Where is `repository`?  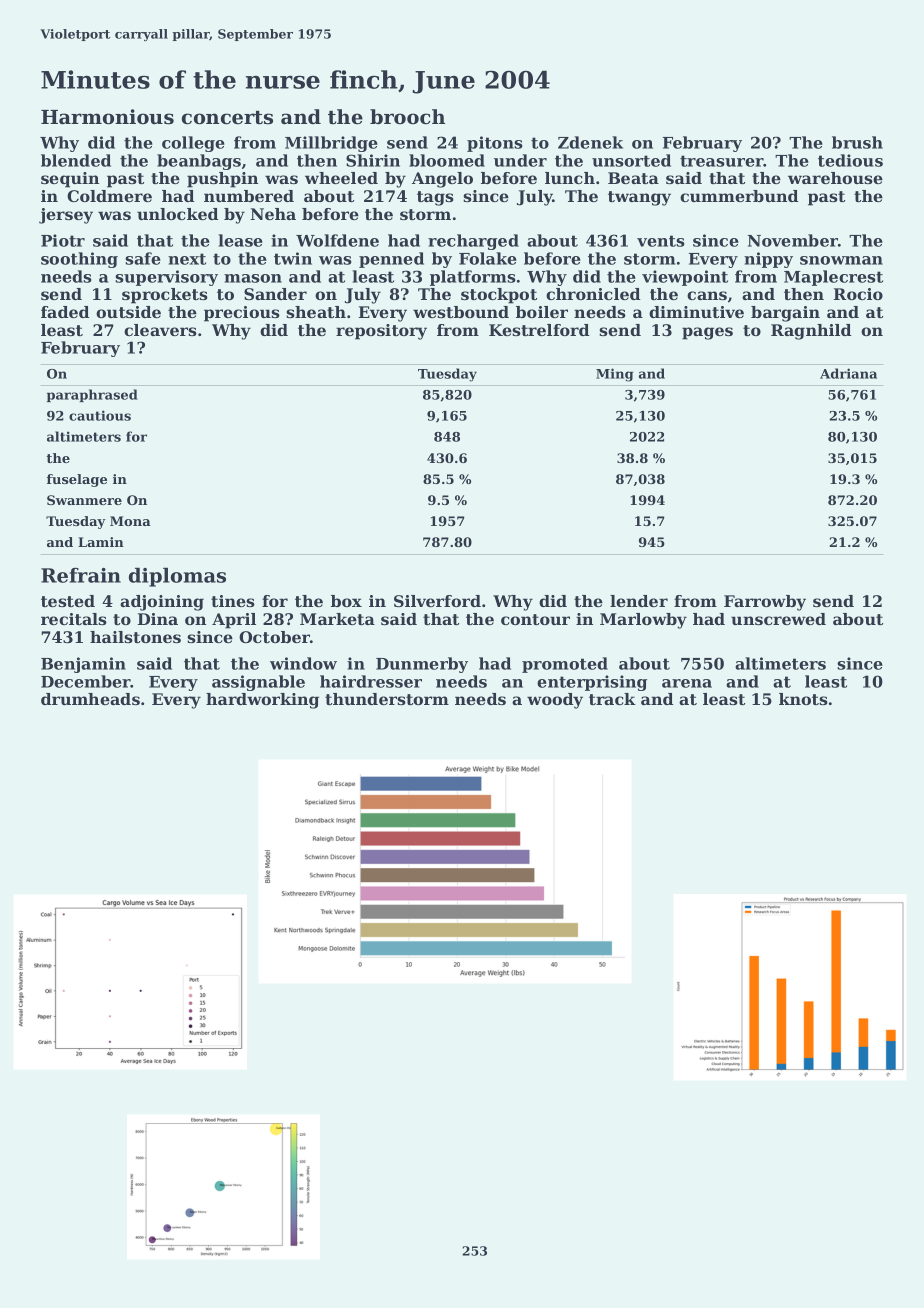 repository is located at coordinates (381, 332).
